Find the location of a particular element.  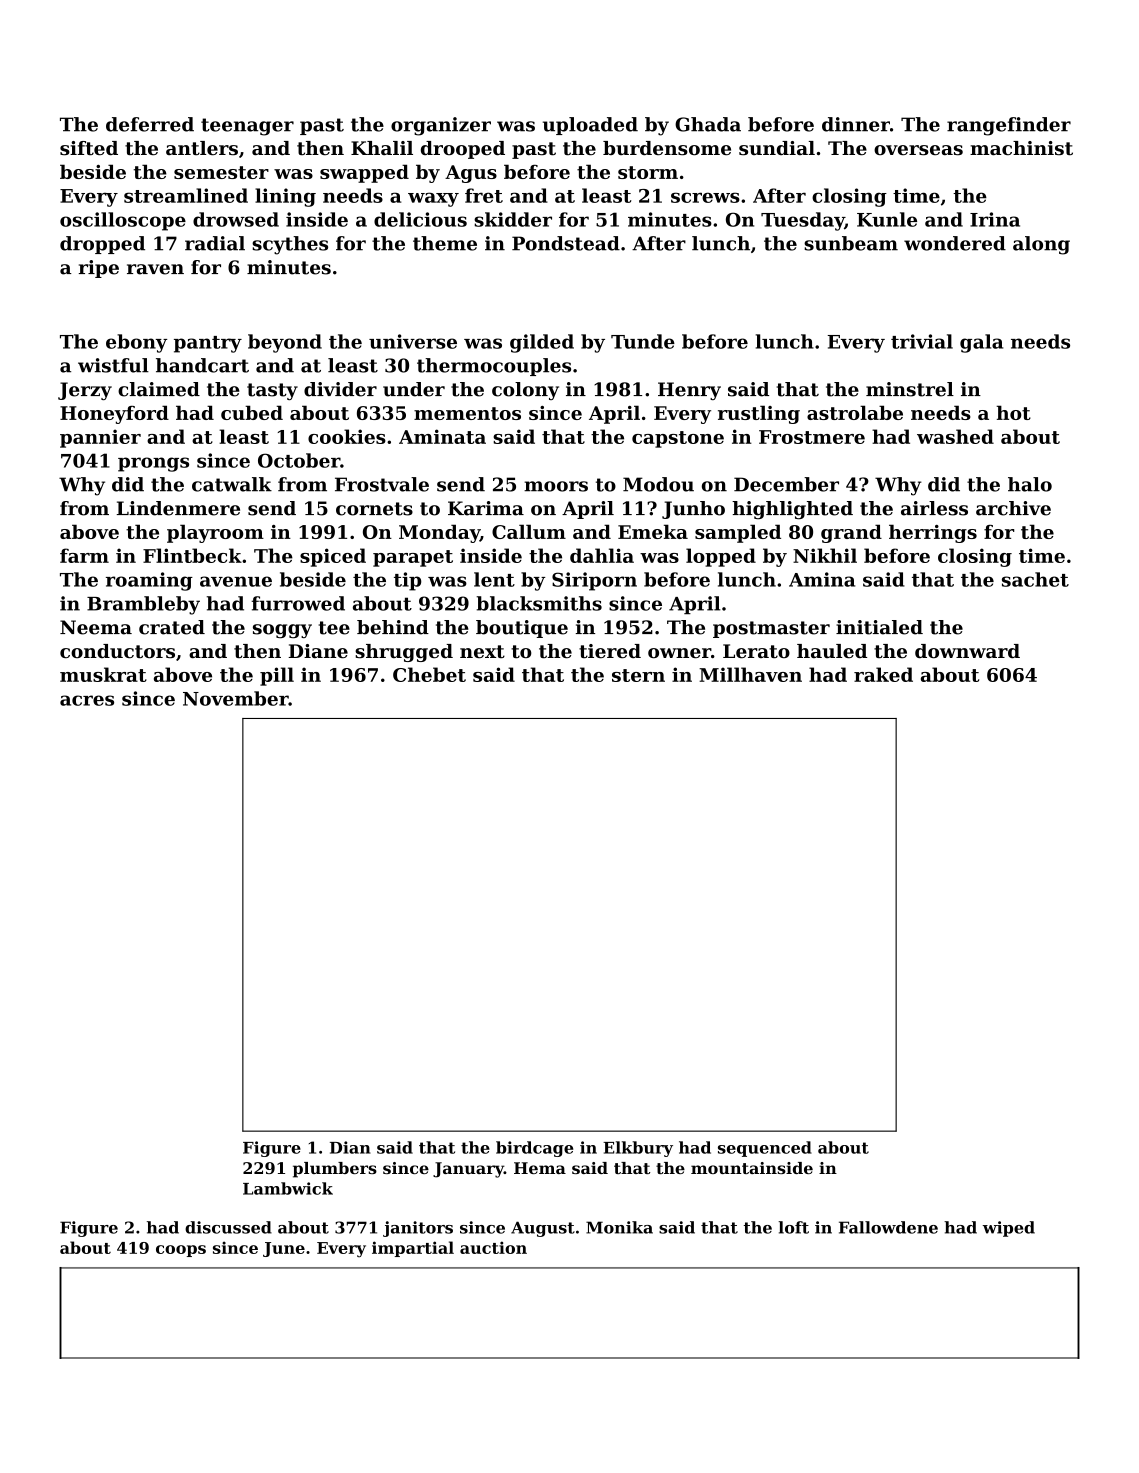

raked is located at coordinates (883, 674).
